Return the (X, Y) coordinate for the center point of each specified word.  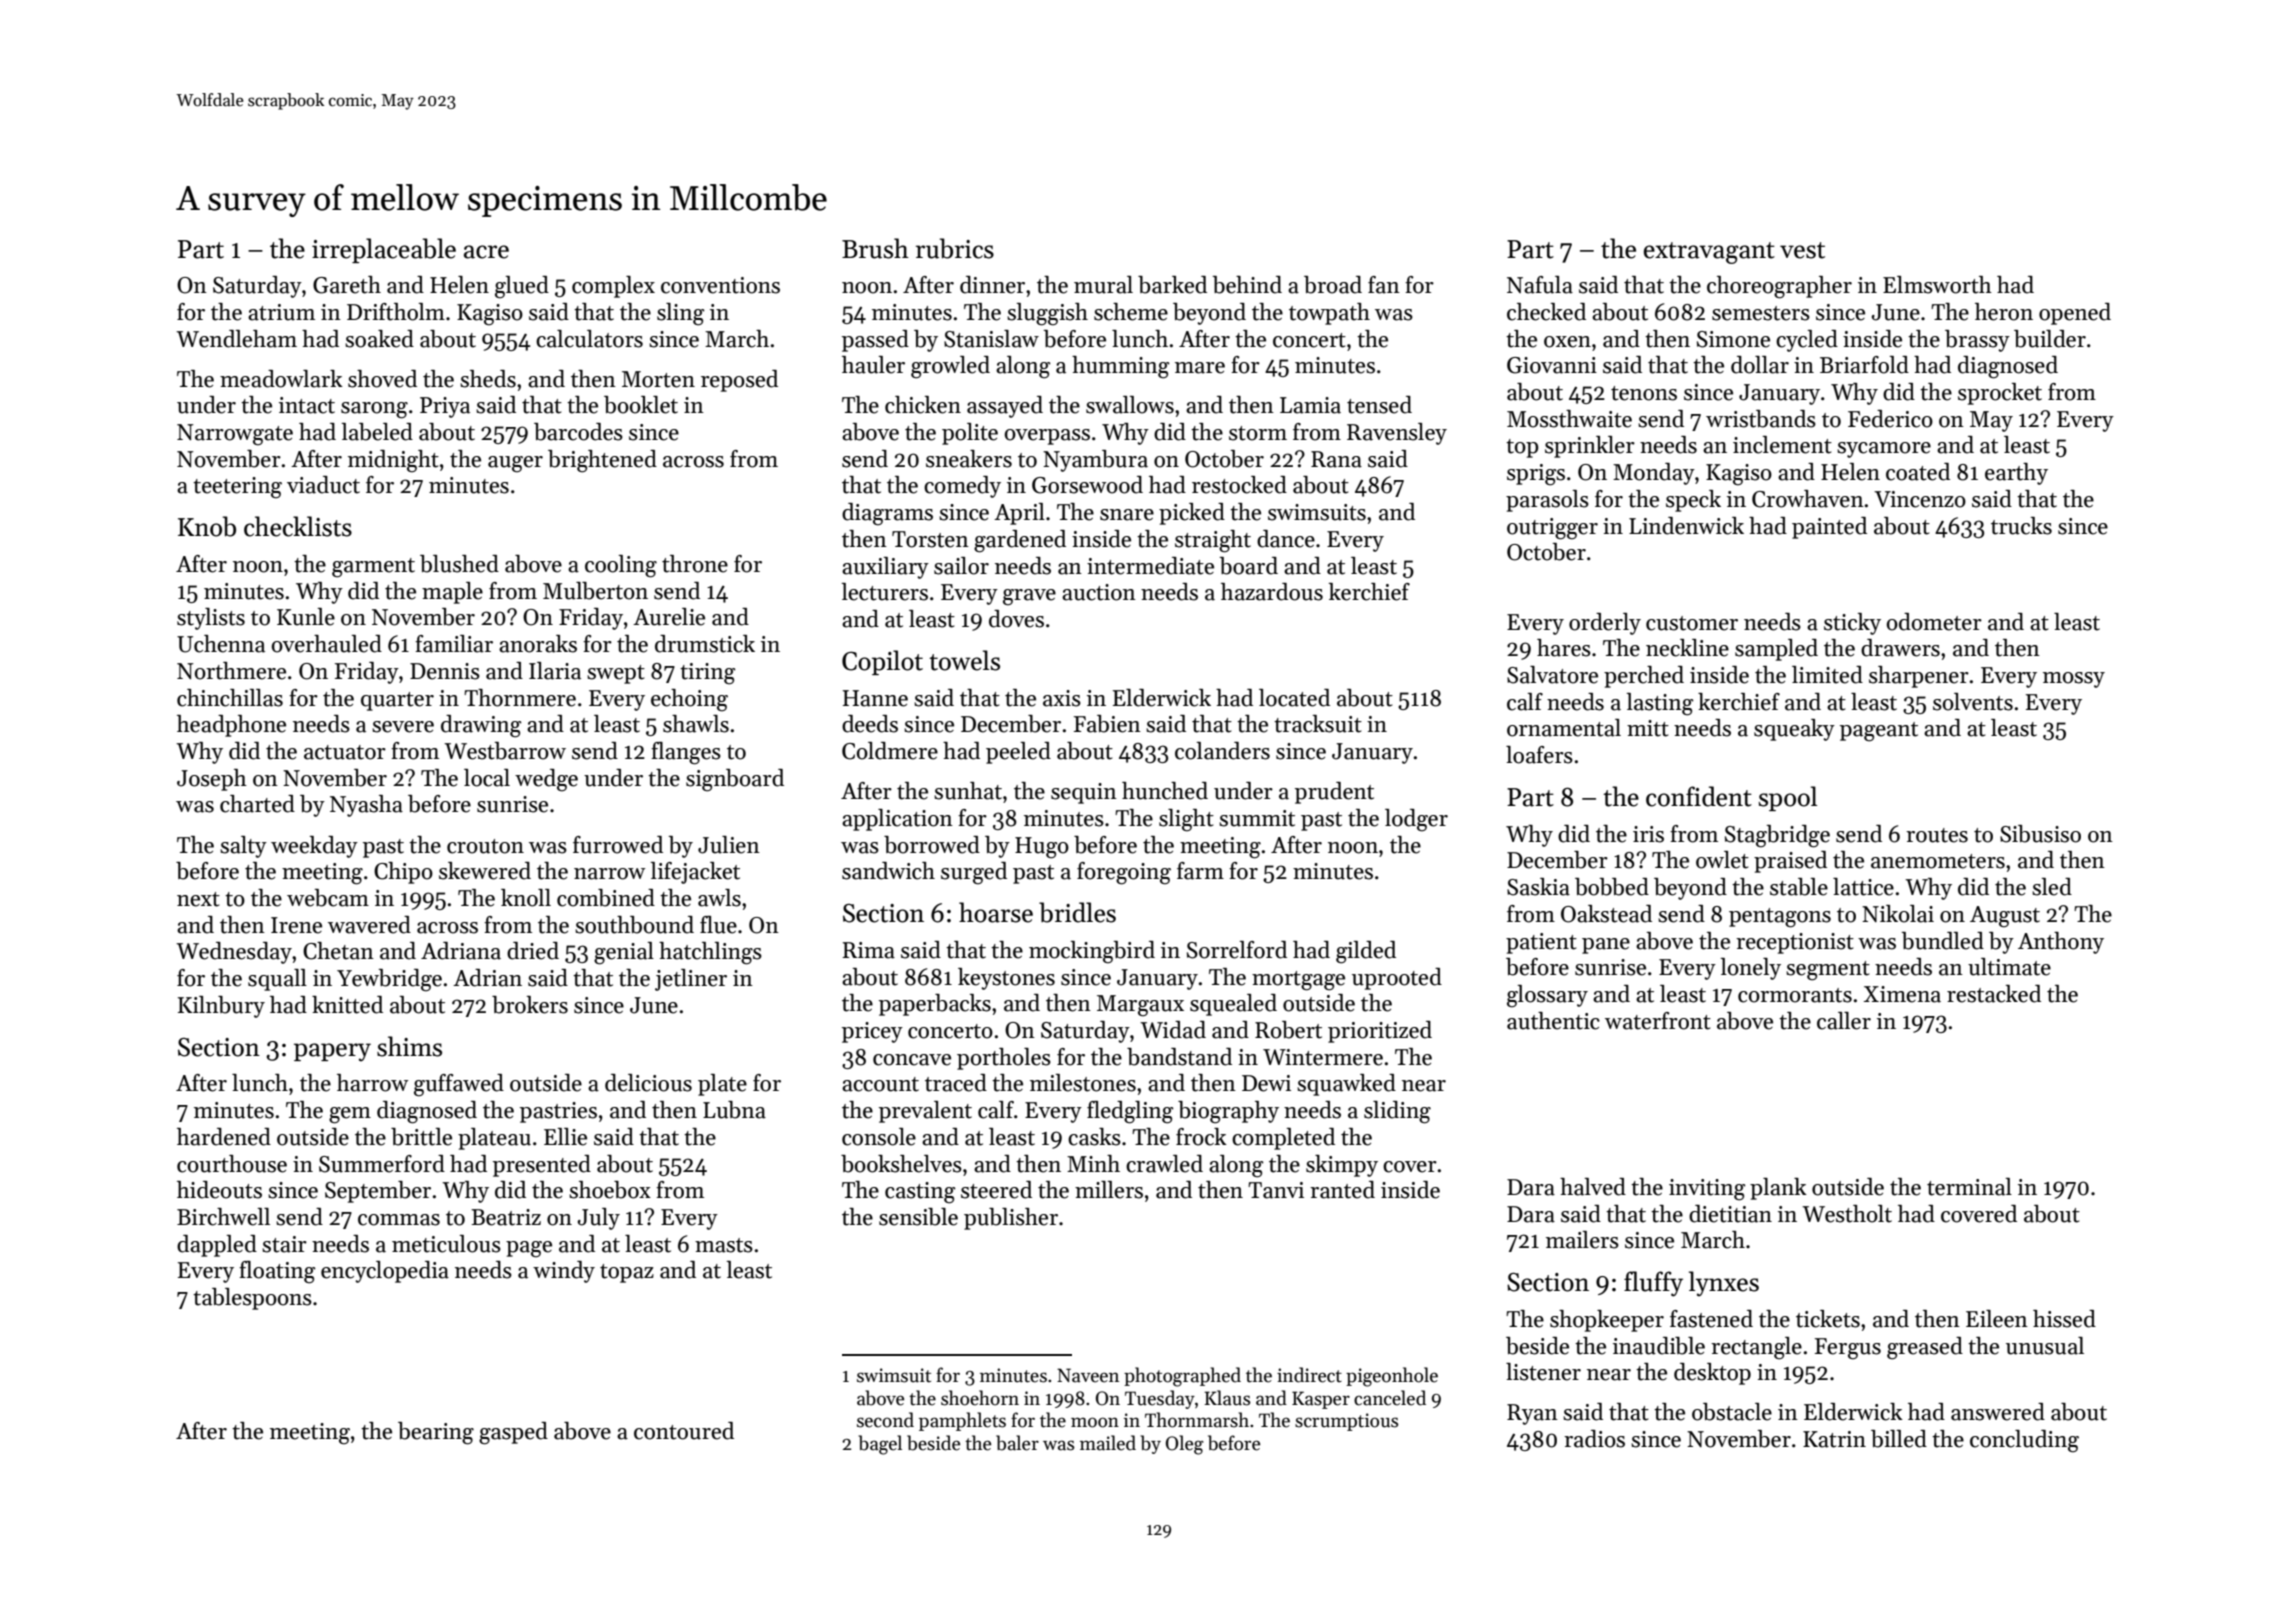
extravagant (1709, 253)
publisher (1011, 1219)
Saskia (1538, 887)
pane (1606, 946)
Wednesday (234, 953)
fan (1384, 285)
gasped (513, 1433)
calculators (589, 339)
